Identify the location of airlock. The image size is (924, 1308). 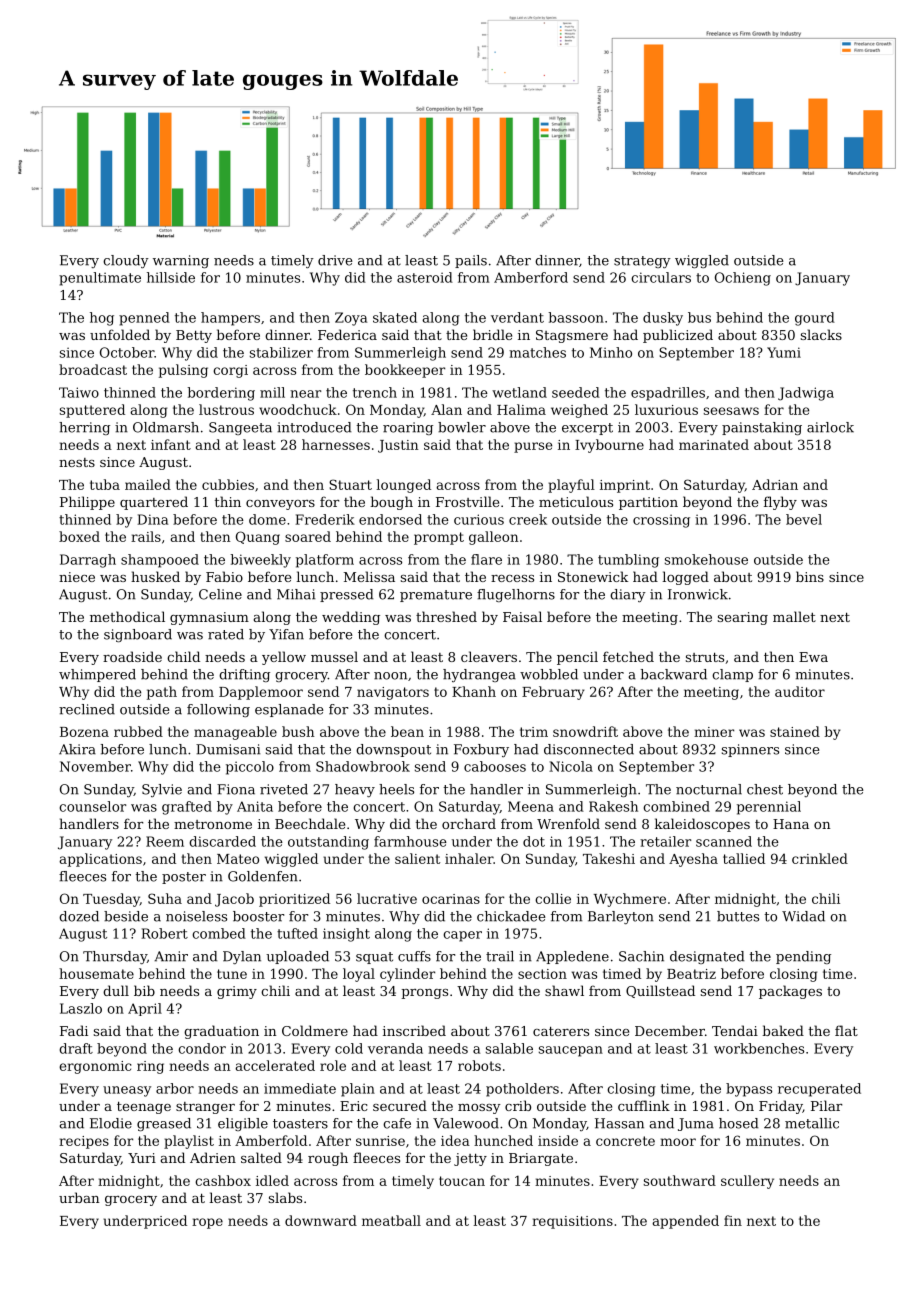
(830, 427).
